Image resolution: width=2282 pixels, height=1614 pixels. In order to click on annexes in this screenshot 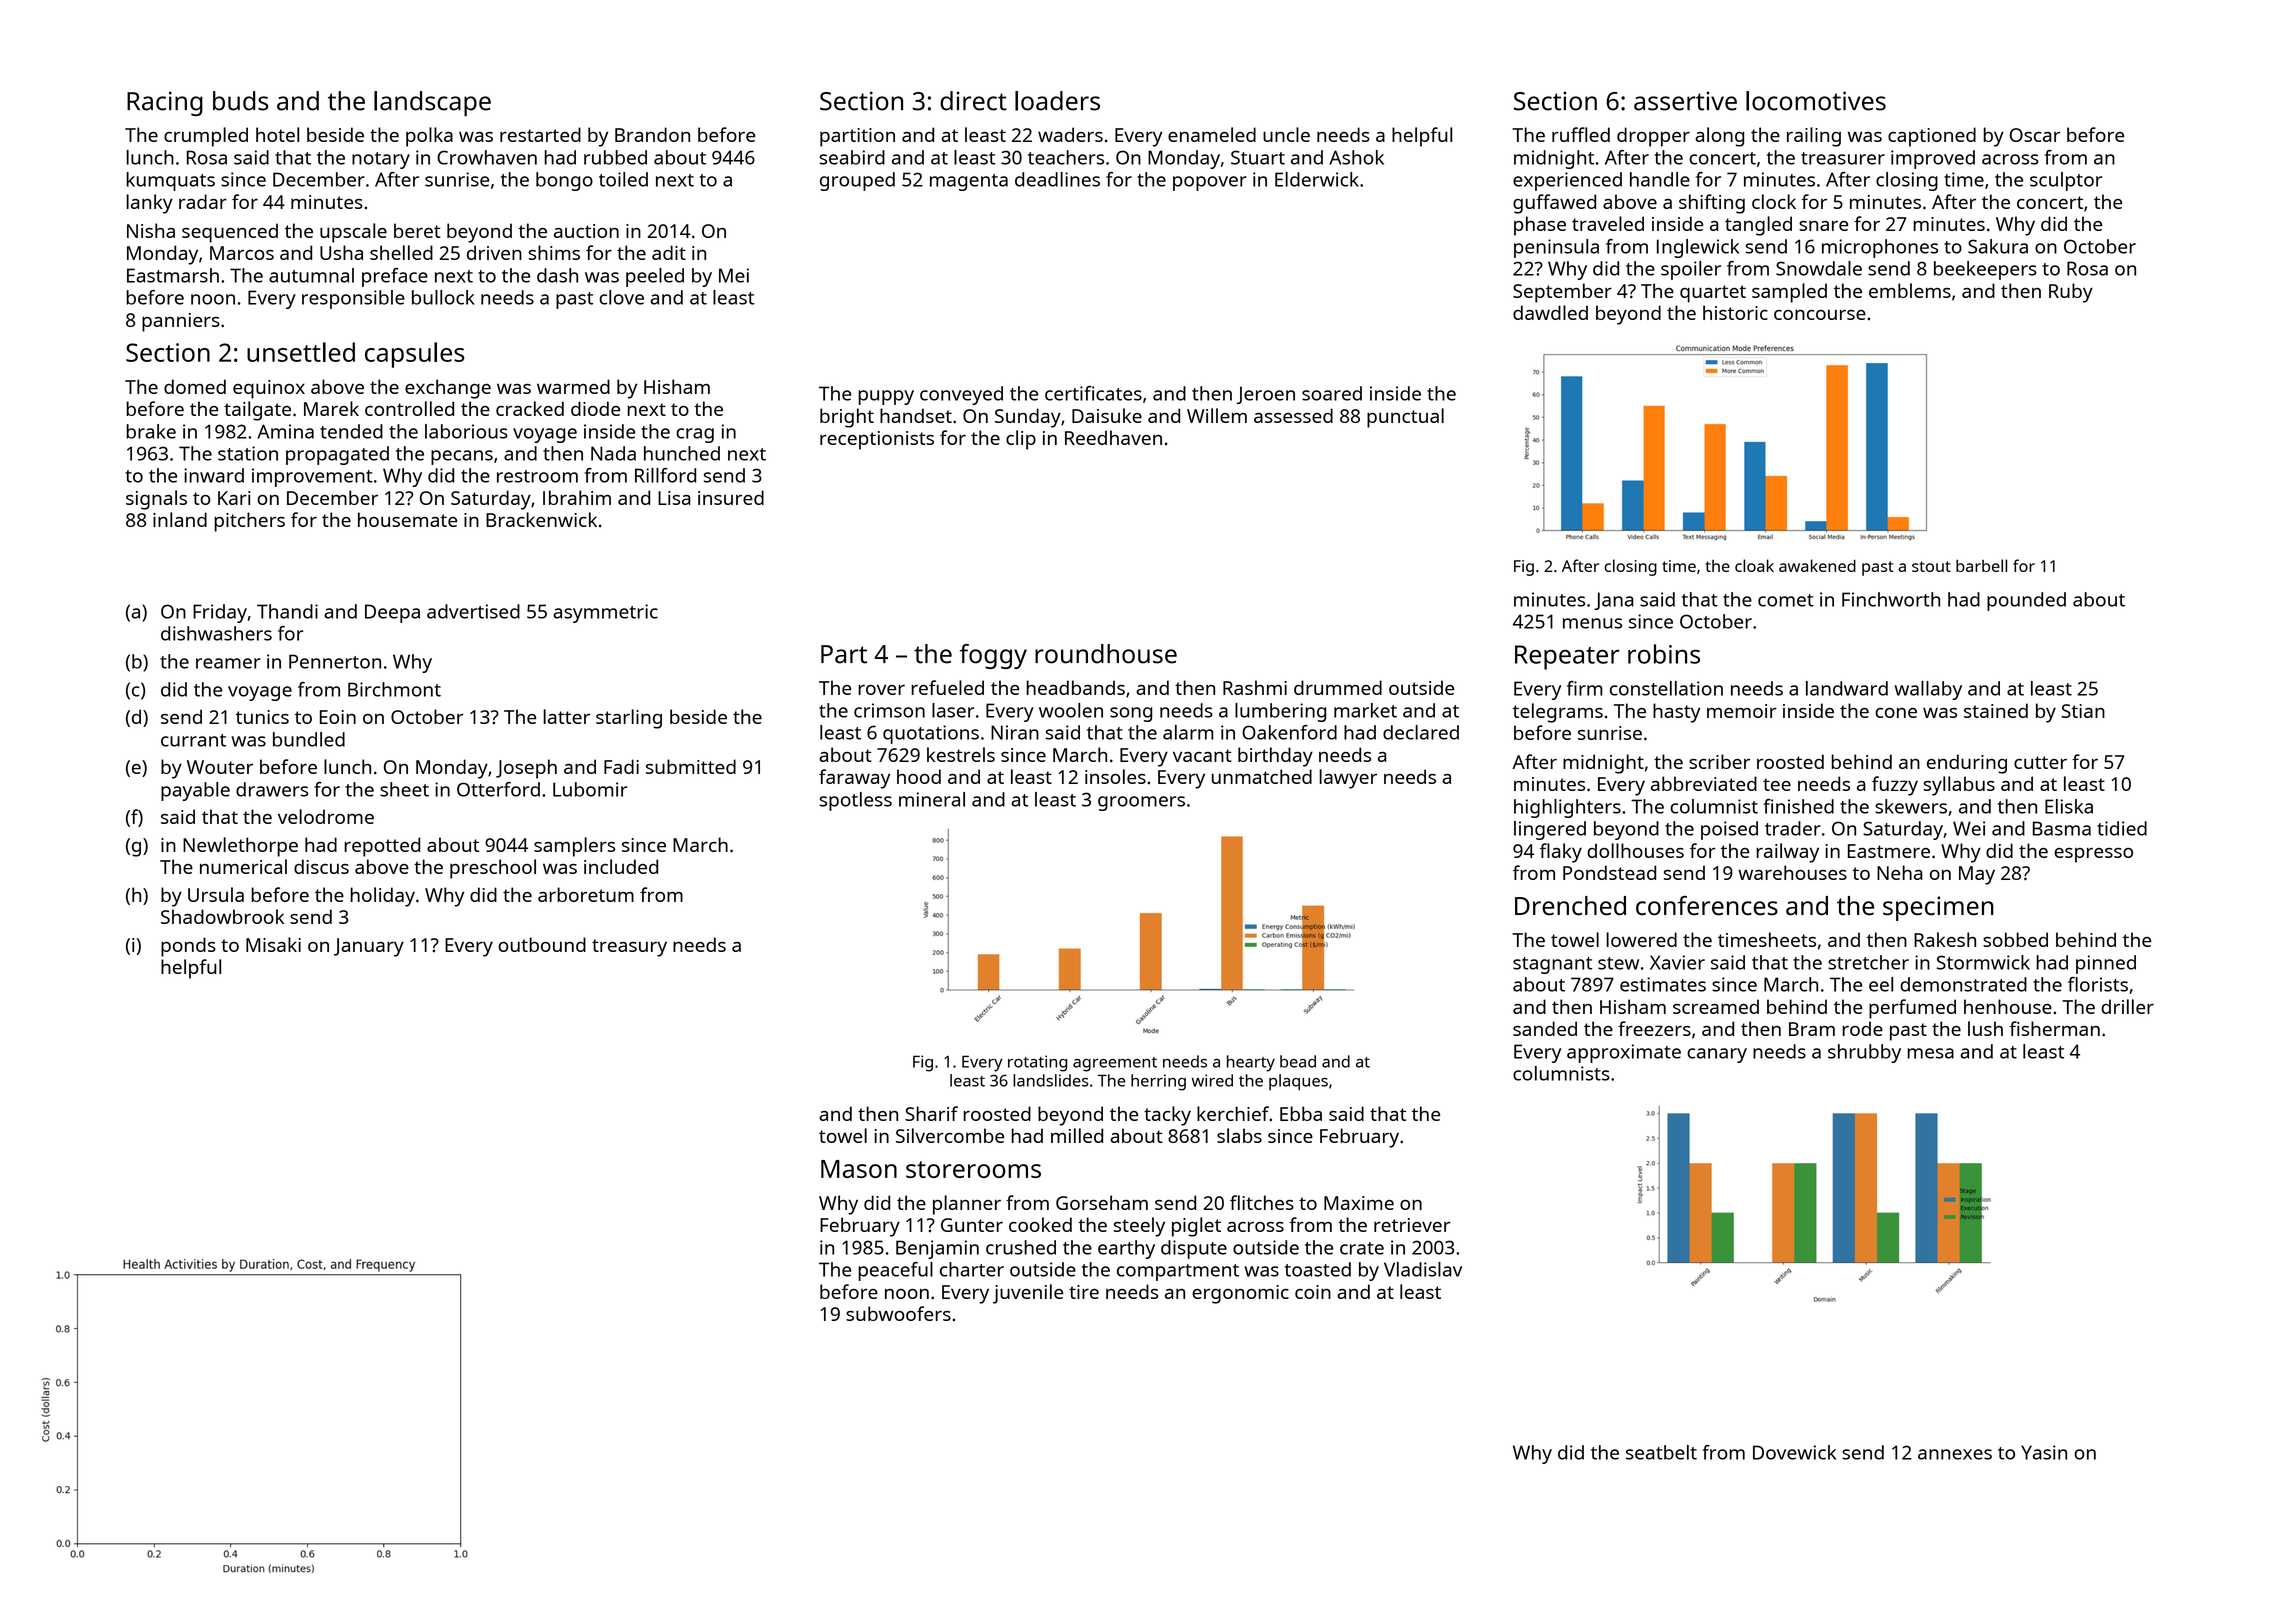, I will do `click(1955, 1454)`.
